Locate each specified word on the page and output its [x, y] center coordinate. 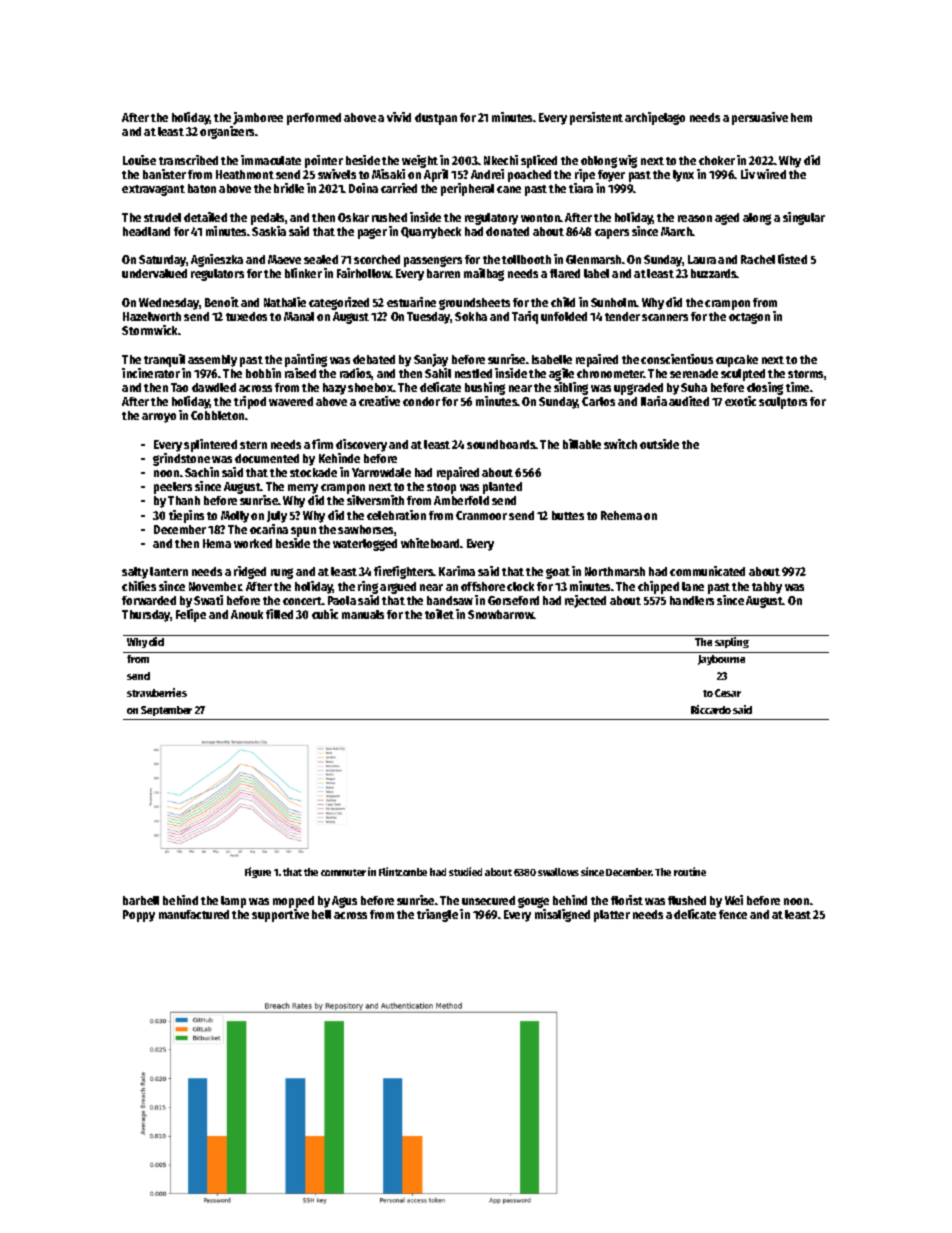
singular [804, 218]
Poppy [139, 916]
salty [135, 573]
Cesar [728, 693]
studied [465, 871]
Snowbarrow [501, 614]
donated [507, 231]
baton [202, 188]
